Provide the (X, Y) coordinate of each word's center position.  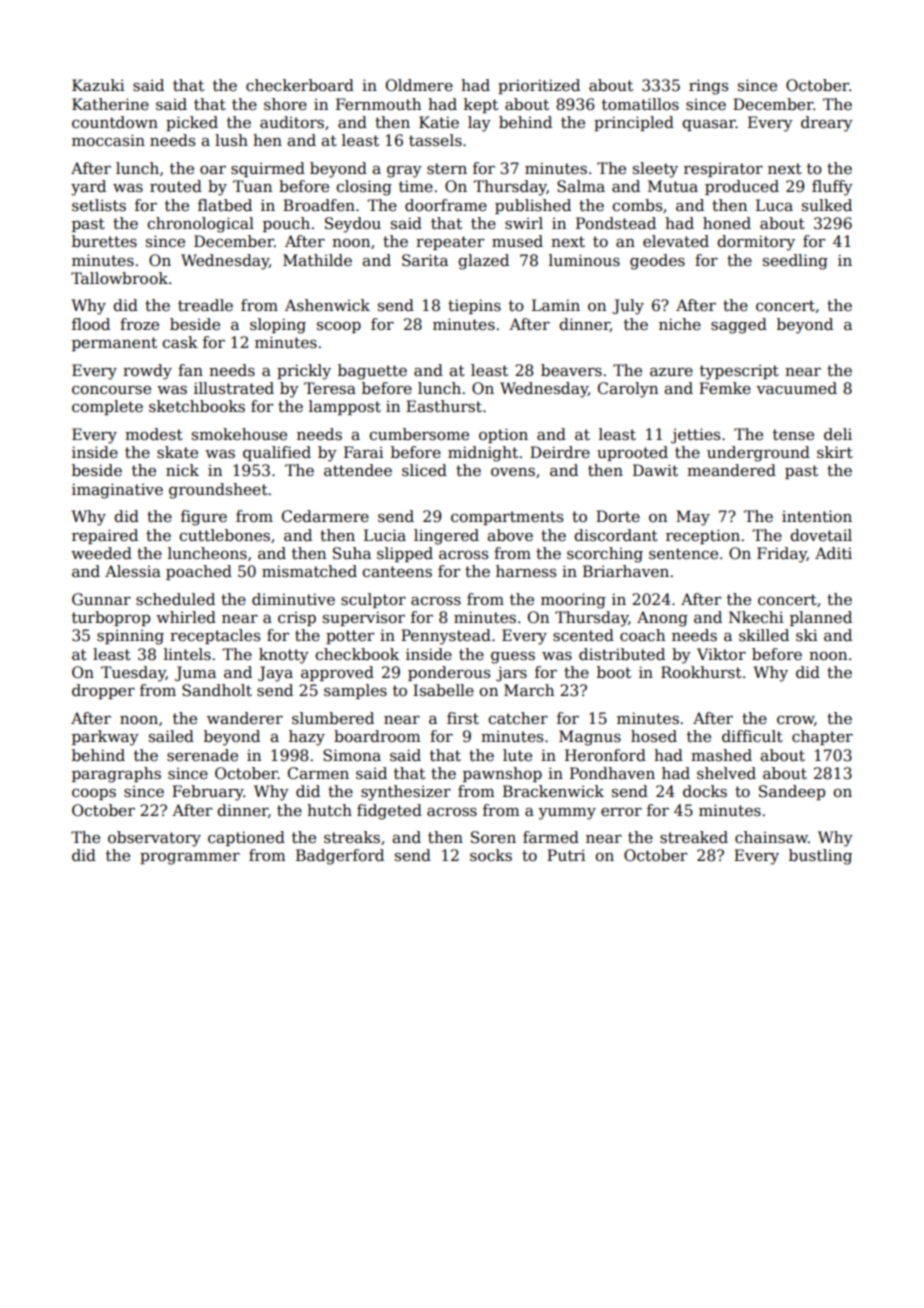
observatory (154, 839)
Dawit (655, 470)
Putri (566, 855)
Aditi (833, 553)
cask (180, 342)
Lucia (385, 535)
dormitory (756, 243)
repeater (450, 243)
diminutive (293, 599)
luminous (584, 260)
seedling (795, 262)
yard (88, 188)
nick (182, 470)
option (503, 435)
